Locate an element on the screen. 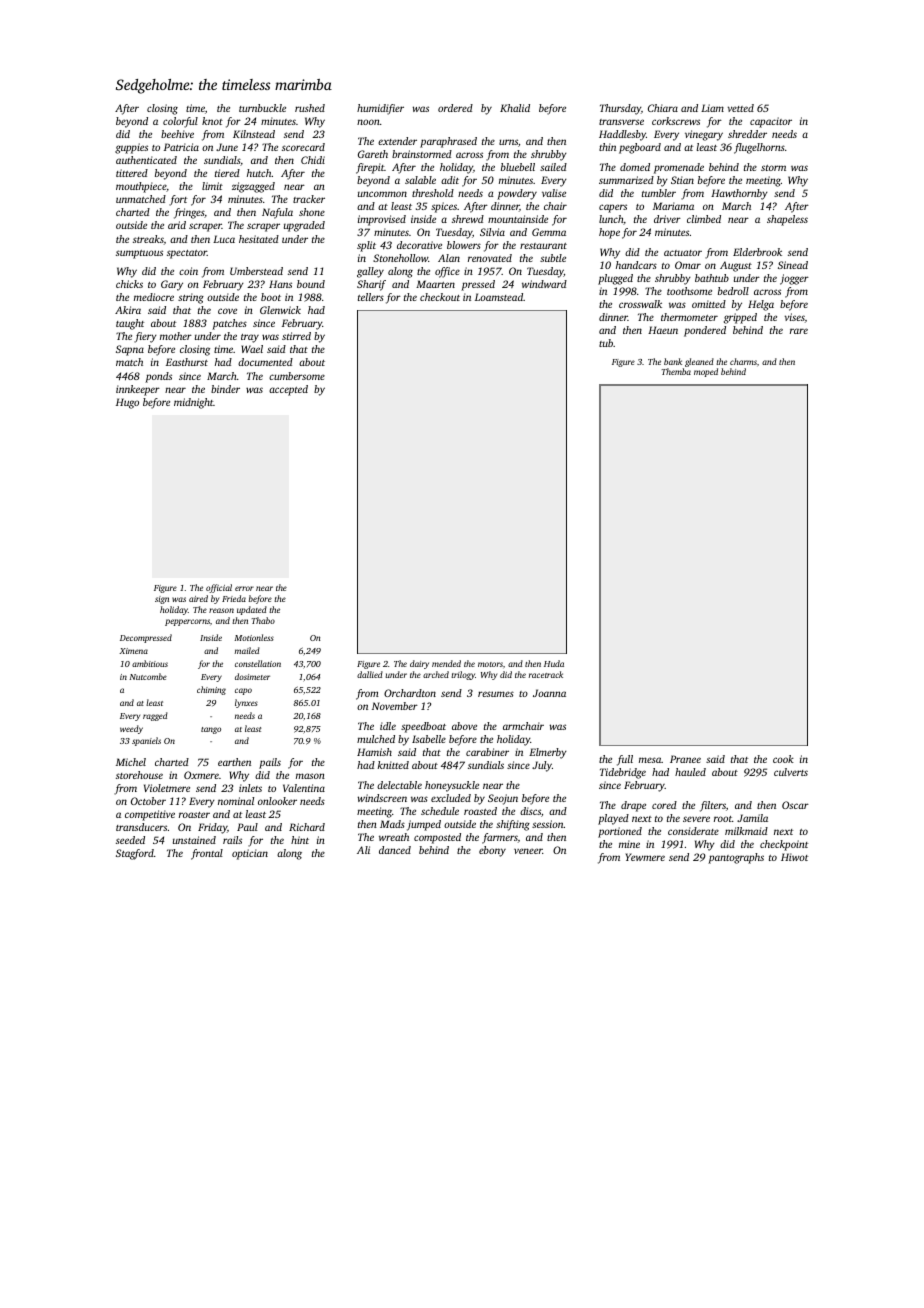 The width and height of the screenshot is (924, 1308). beehive is located at coordinates (177, 134).
